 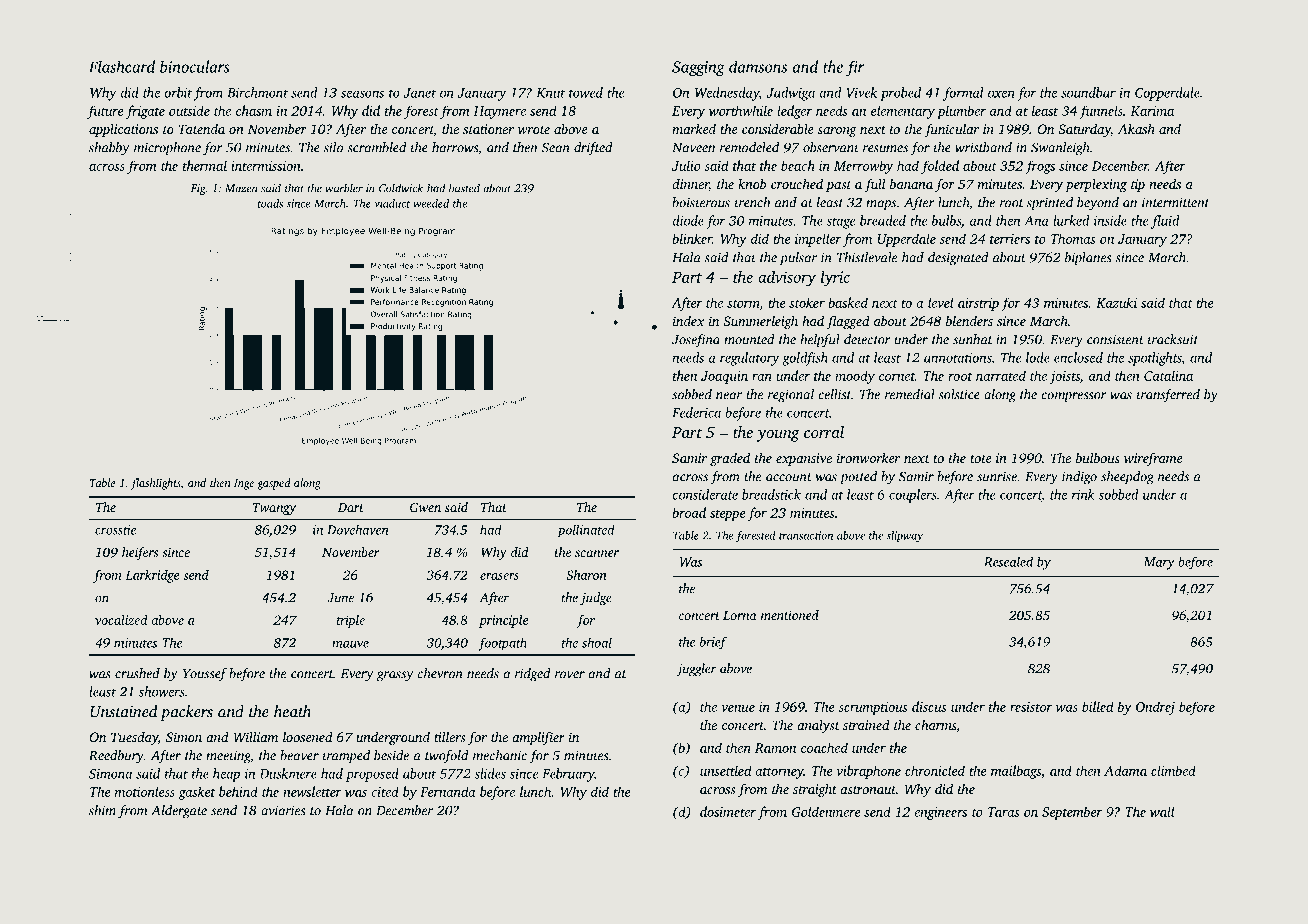 What do you see at coordinates (1168, 396) in the screenshot?
I see `transferred` at bounding box center [1168, 396].
